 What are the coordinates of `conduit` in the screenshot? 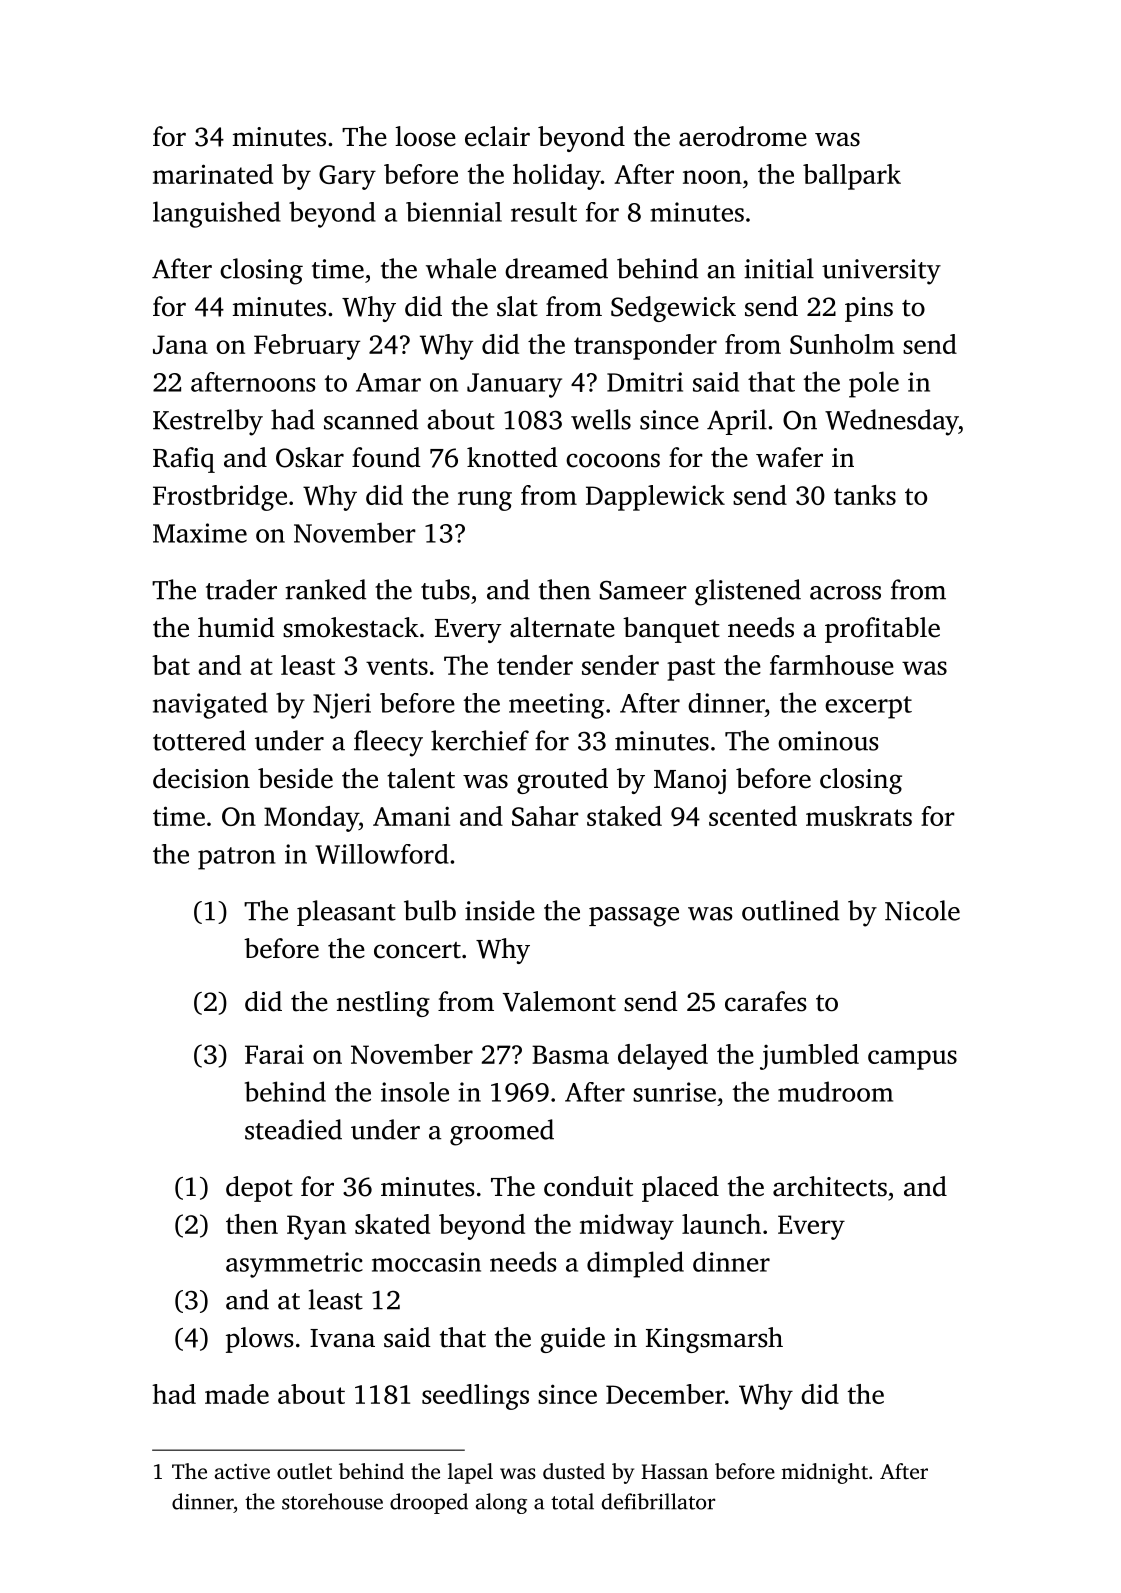 It's located at (588, 1186).
